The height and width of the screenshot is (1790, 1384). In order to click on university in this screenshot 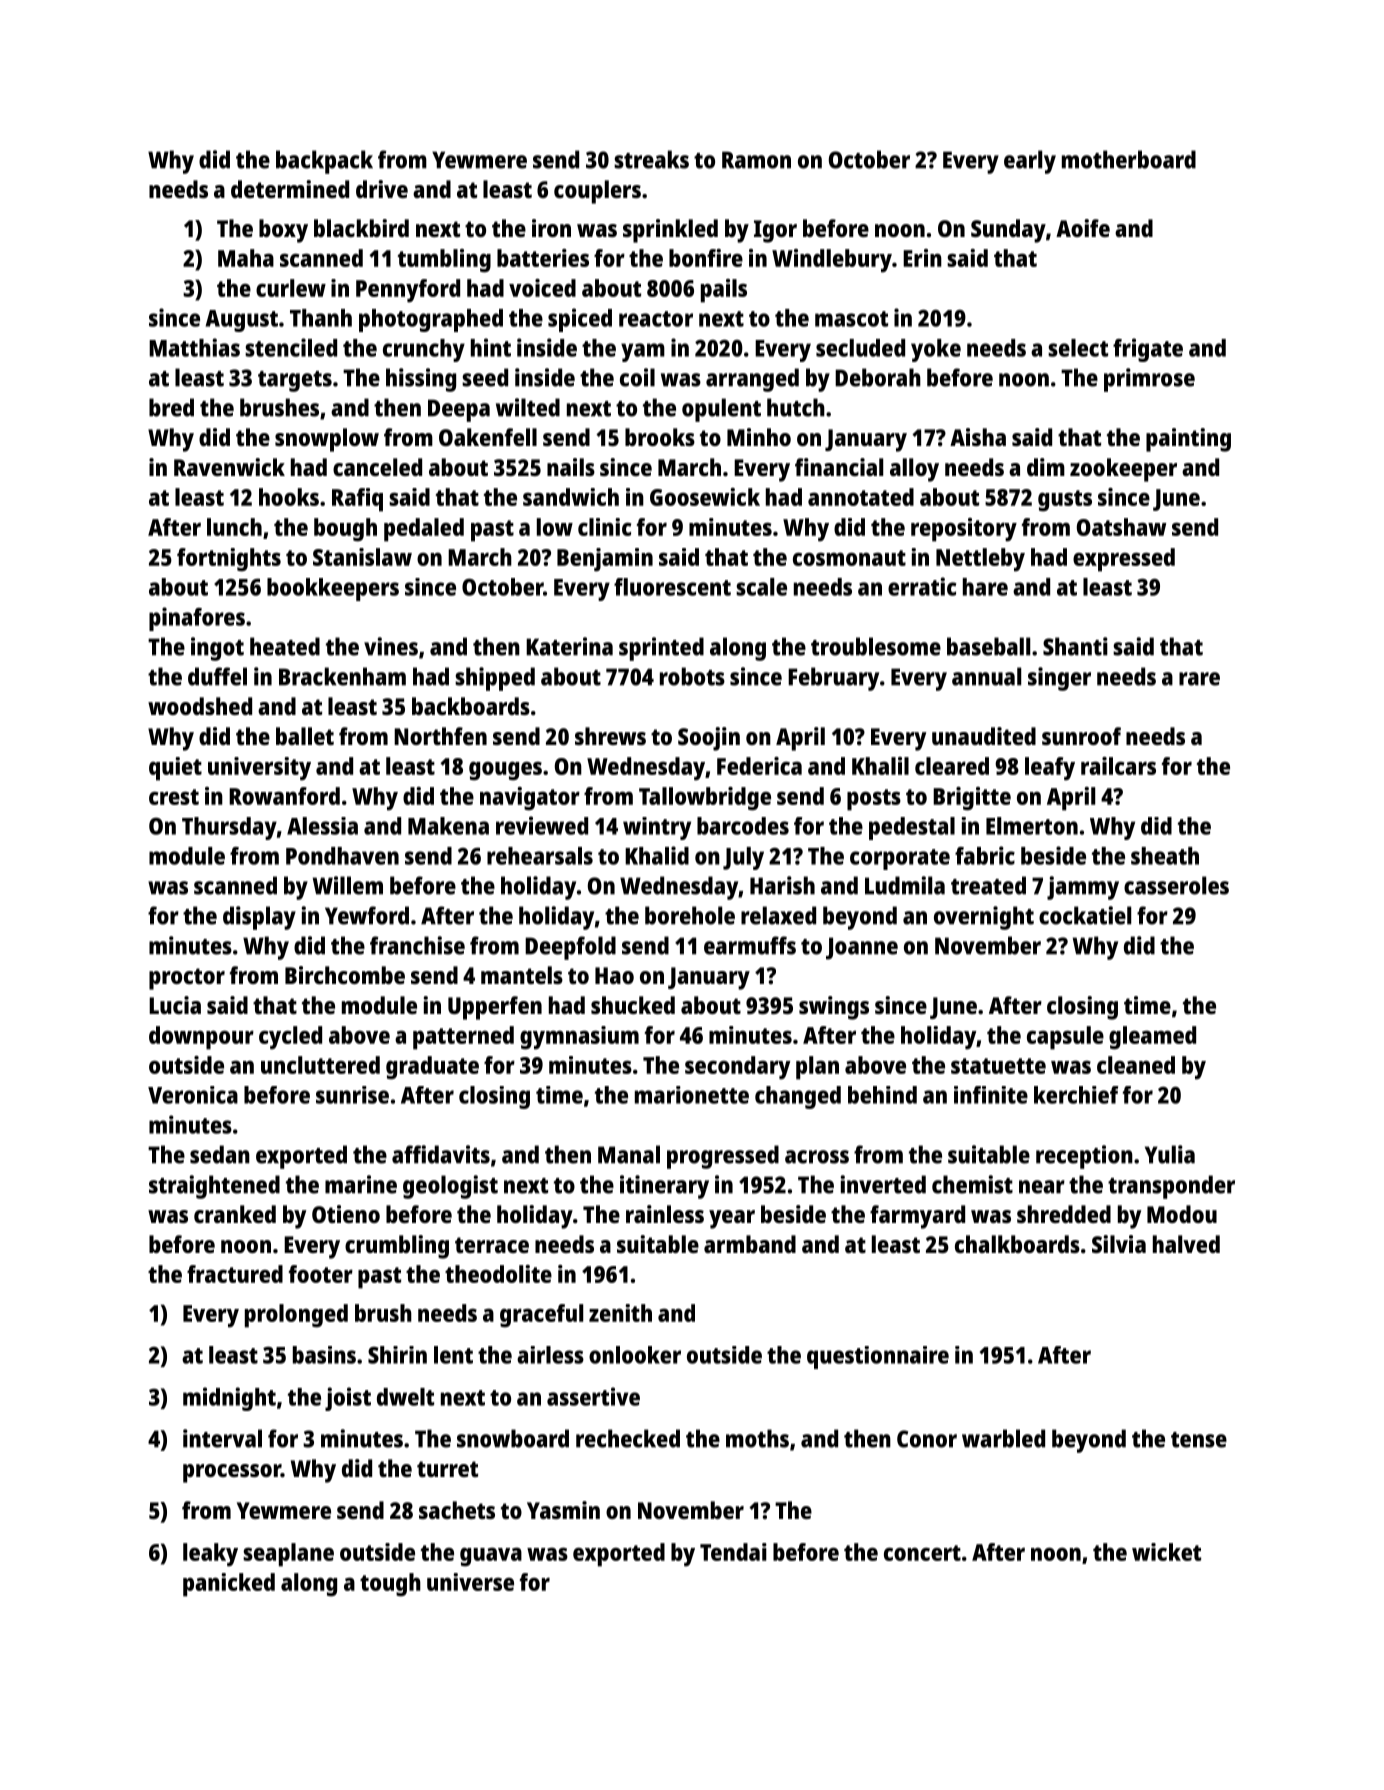, I will do `click(259, 769)`.
